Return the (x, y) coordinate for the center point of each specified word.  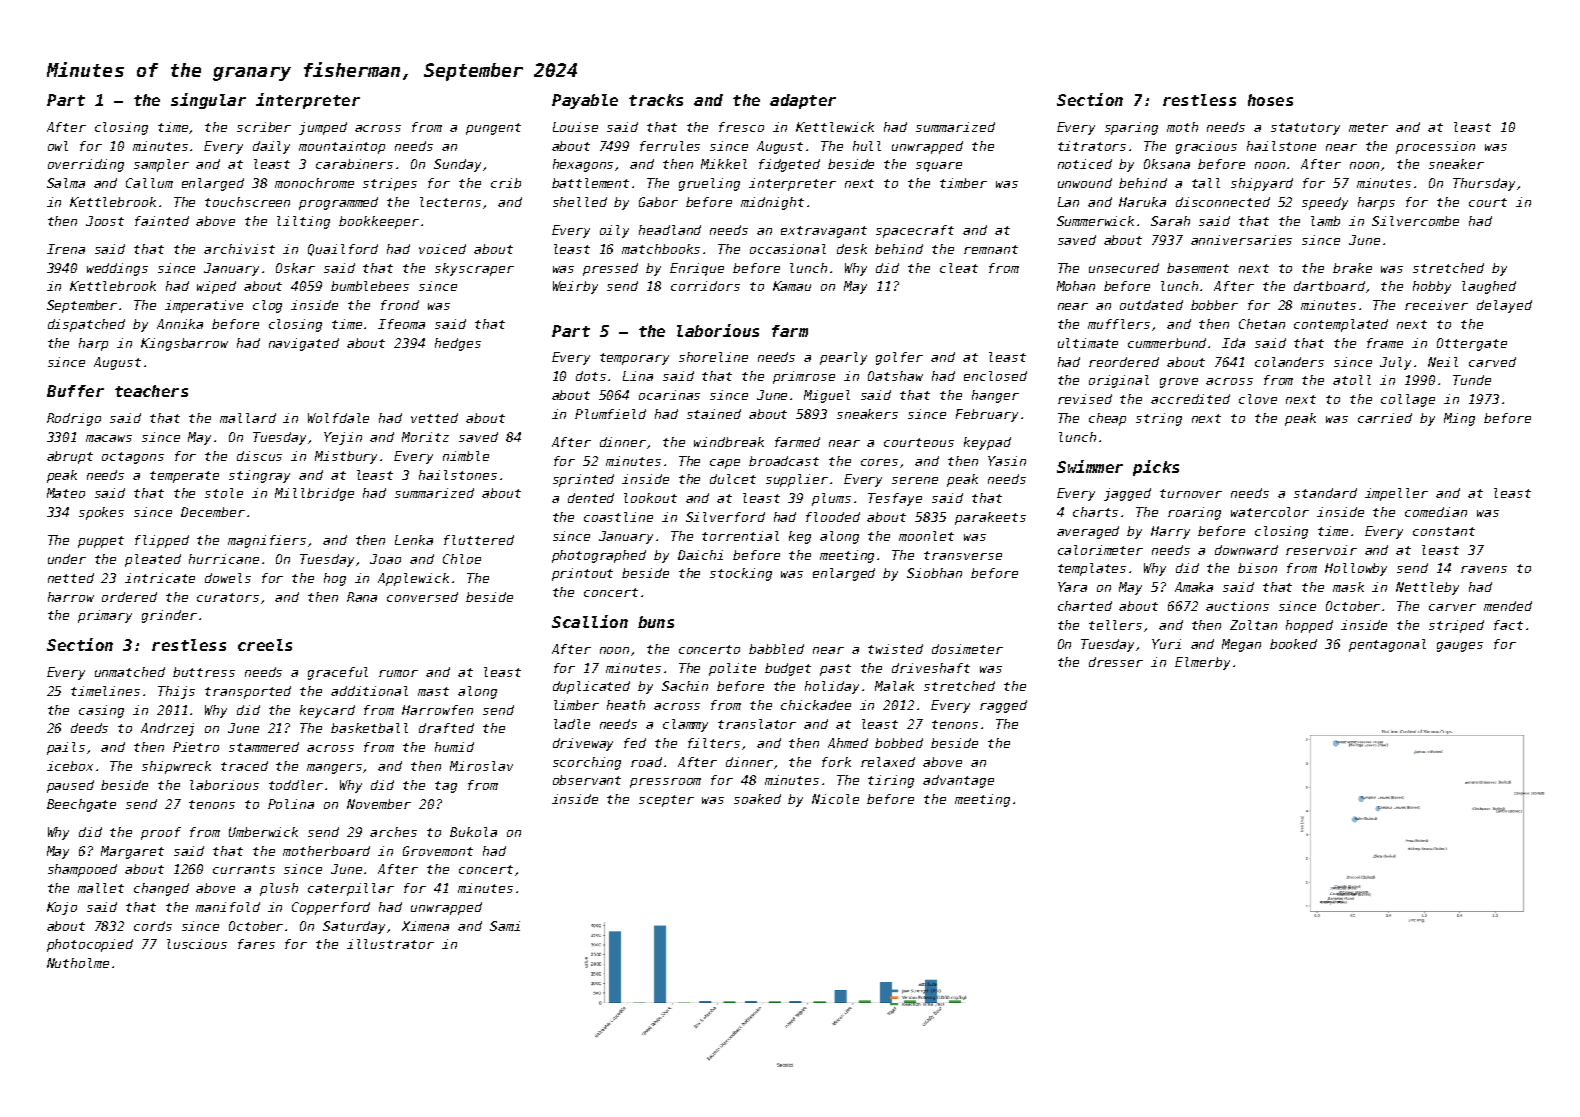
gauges (1460, 647)
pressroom (665, 783)
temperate (184, 477)
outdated (1151, 305)
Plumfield (610, 414)
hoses (1270, 100)
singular (208, 101)
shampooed (82, 870)
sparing (1131, 128)
